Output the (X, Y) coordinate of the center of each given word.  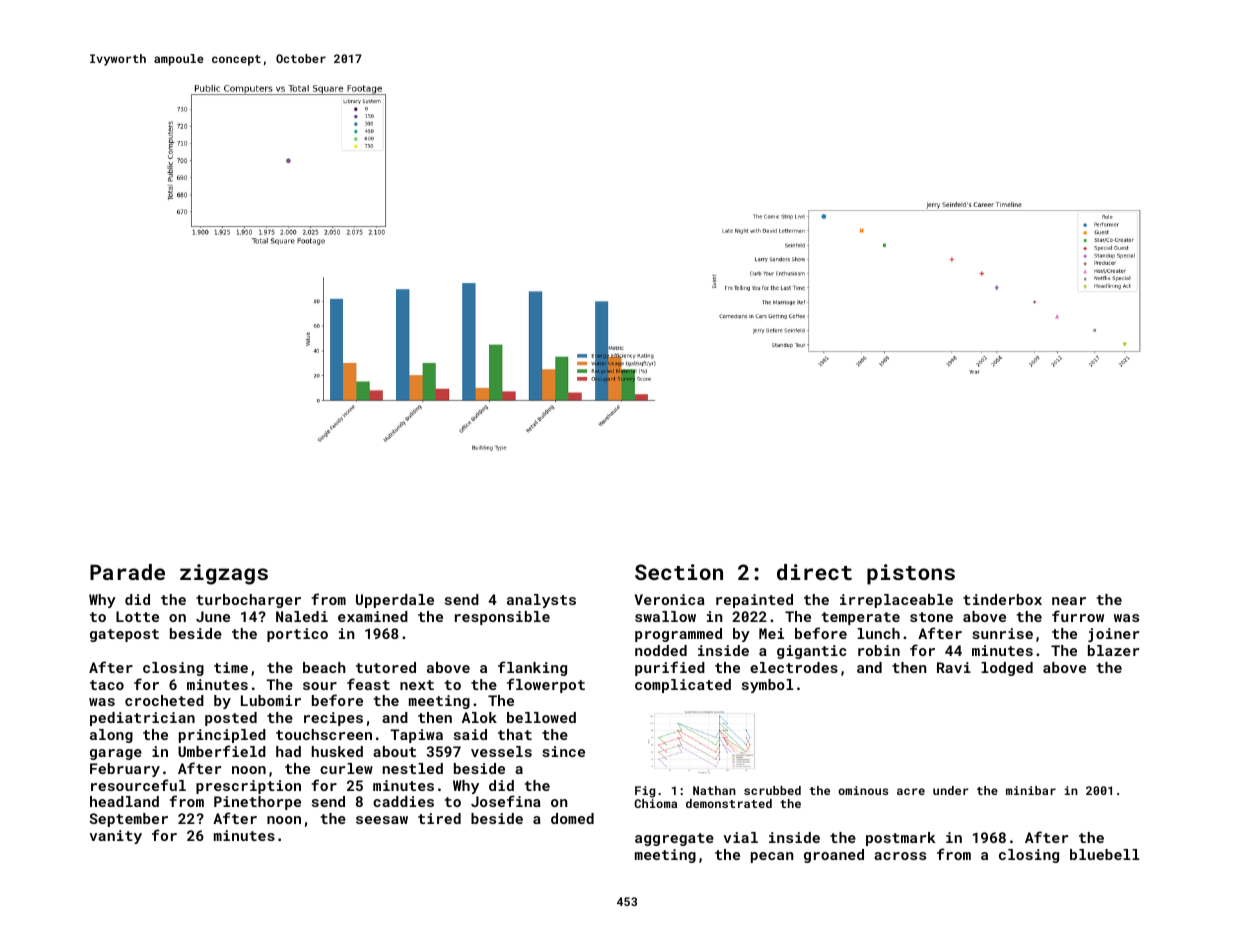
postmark (901, 839)
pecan (772, 857)
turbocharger (248, 601)
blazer (1113, 650)
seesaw (382, 820)
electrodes (794, 667)
